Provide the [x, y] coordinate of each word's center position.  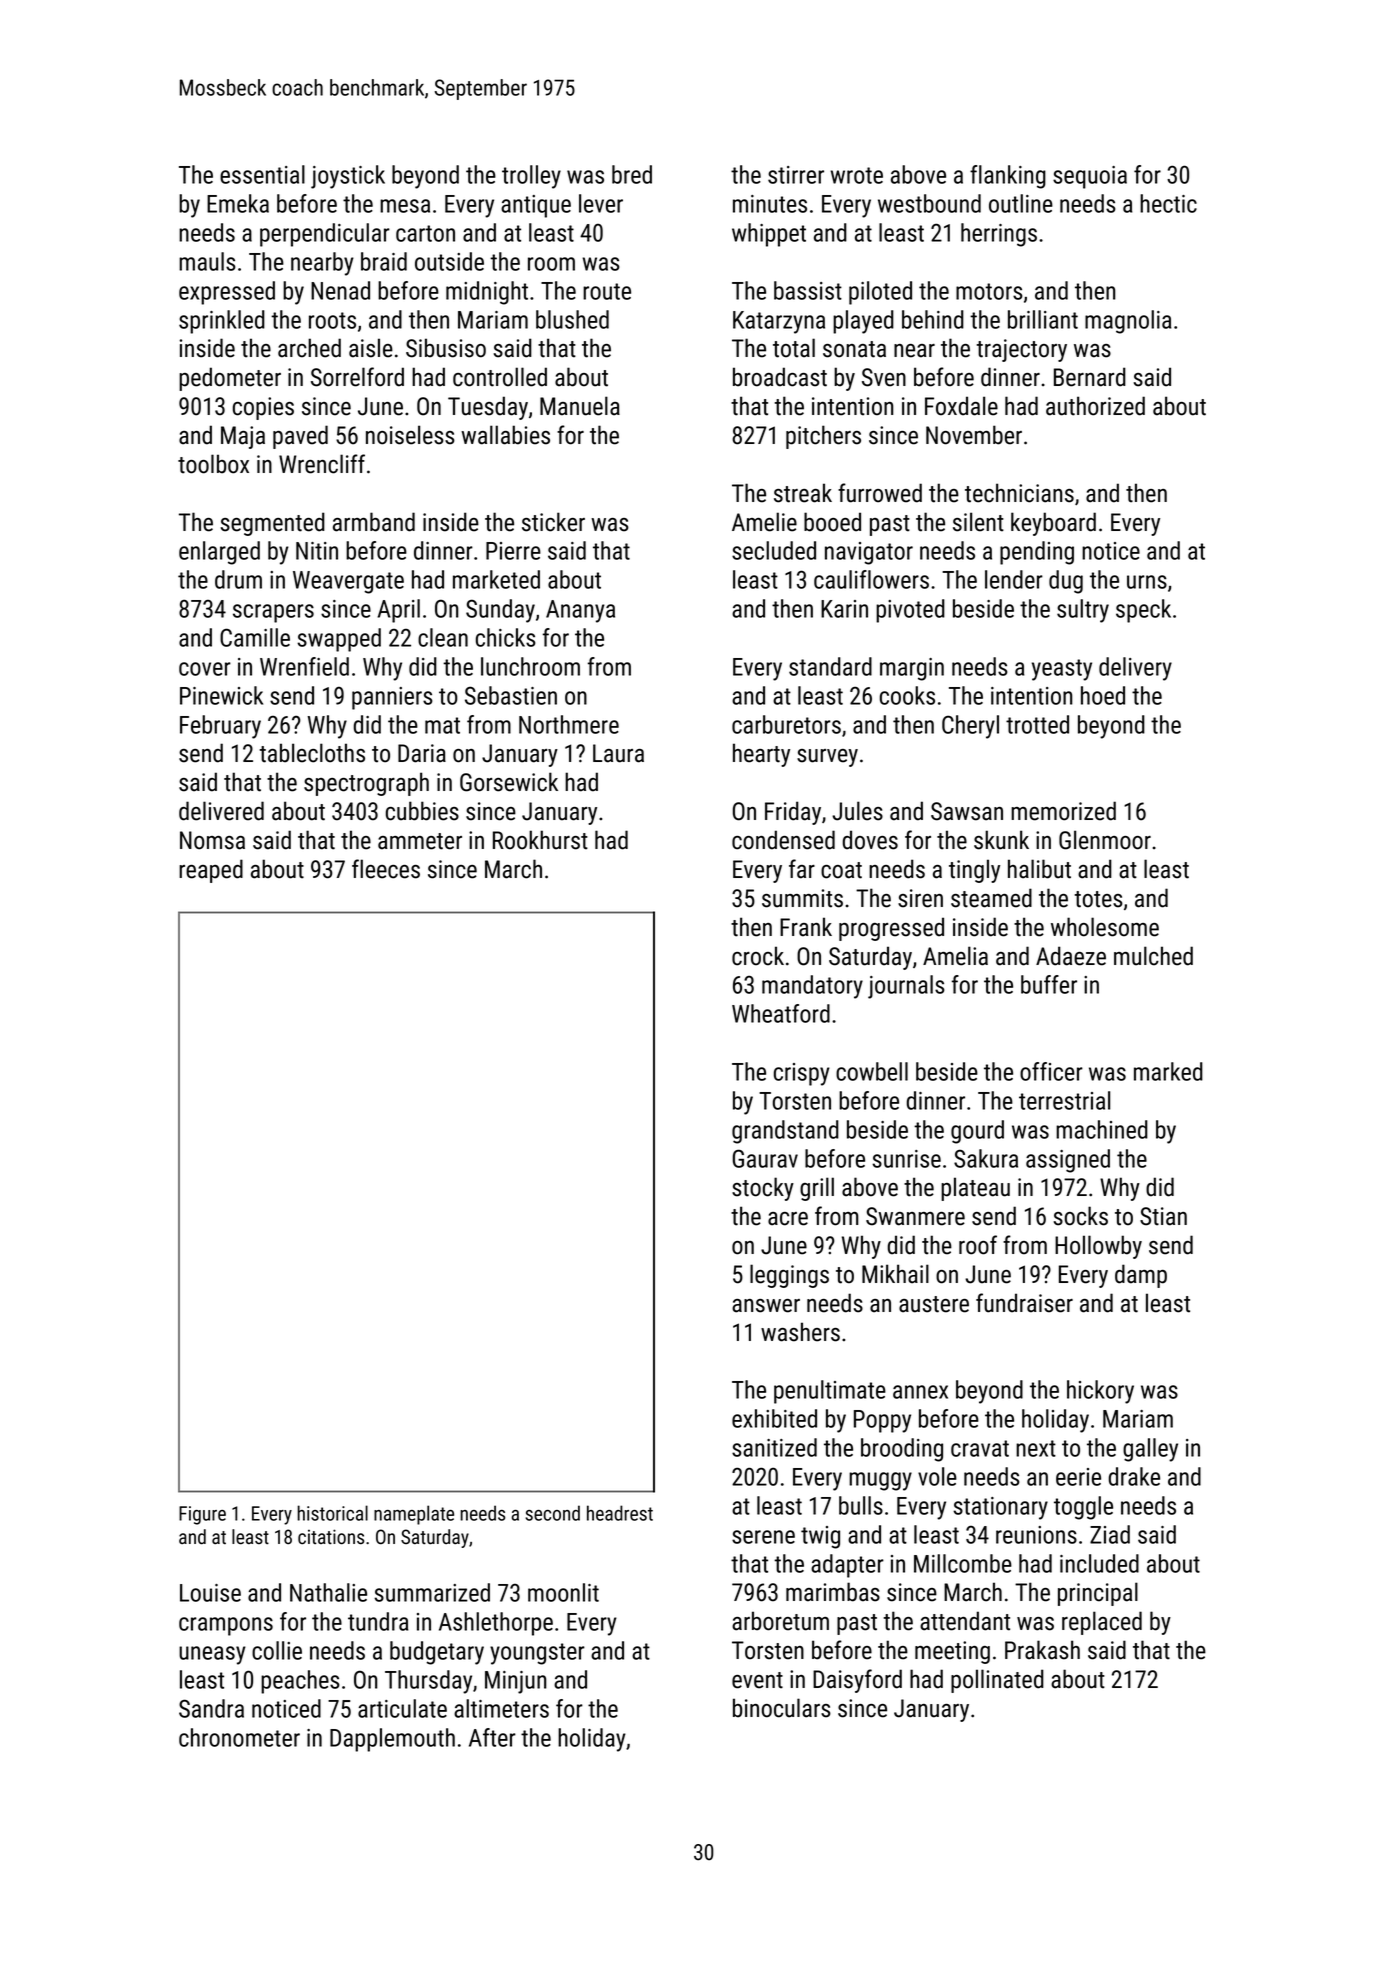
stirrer [796, 175]
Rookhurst [540, 840]
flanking [1008, 177]
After [492, 1737]
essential [262, 174]
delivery [1135, 669]
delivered [221, 811]
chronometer [239, 1737]
